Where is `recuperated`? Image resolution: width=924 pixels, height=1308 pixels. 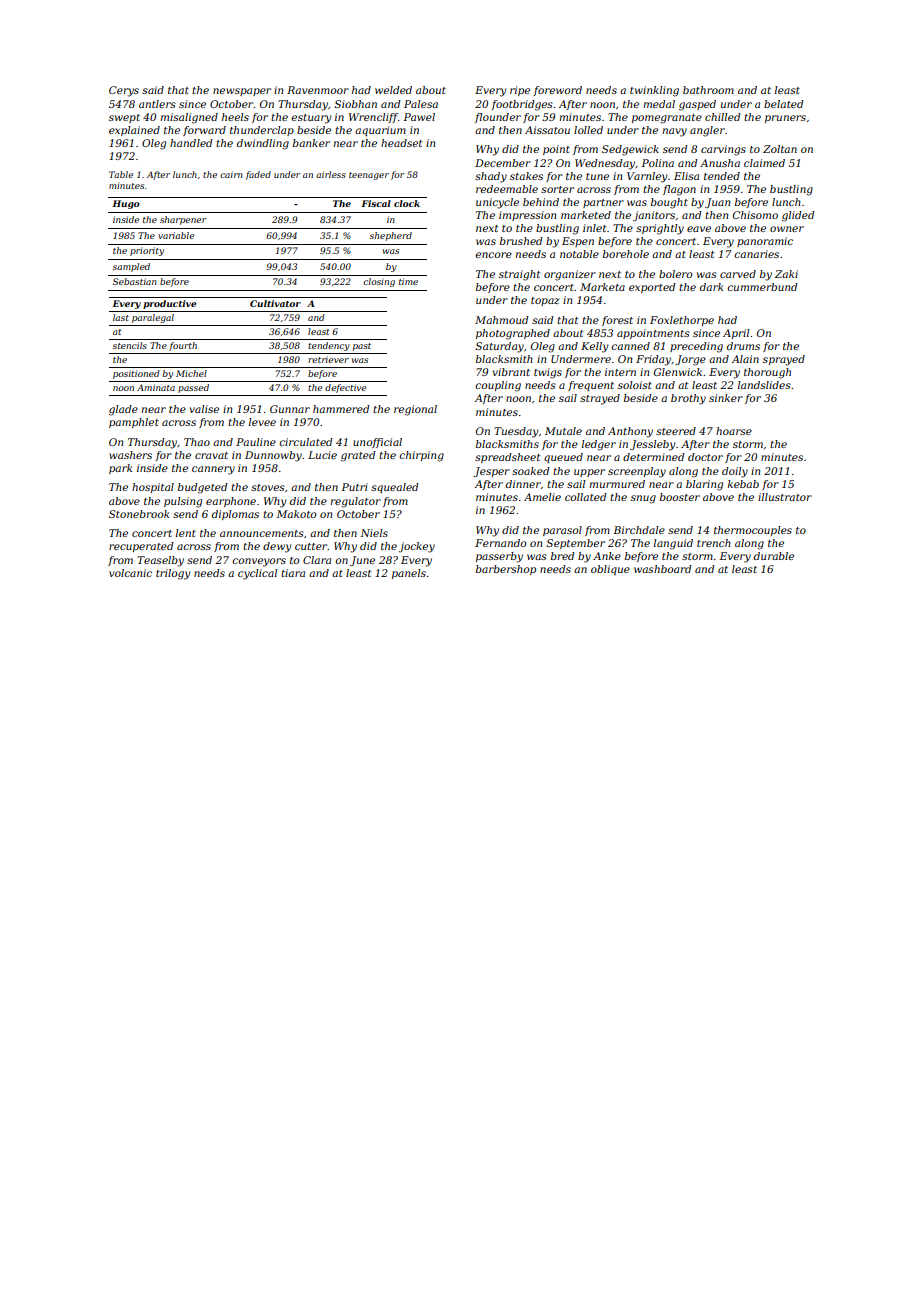 recuperated is located at coordinates (141, 547).
